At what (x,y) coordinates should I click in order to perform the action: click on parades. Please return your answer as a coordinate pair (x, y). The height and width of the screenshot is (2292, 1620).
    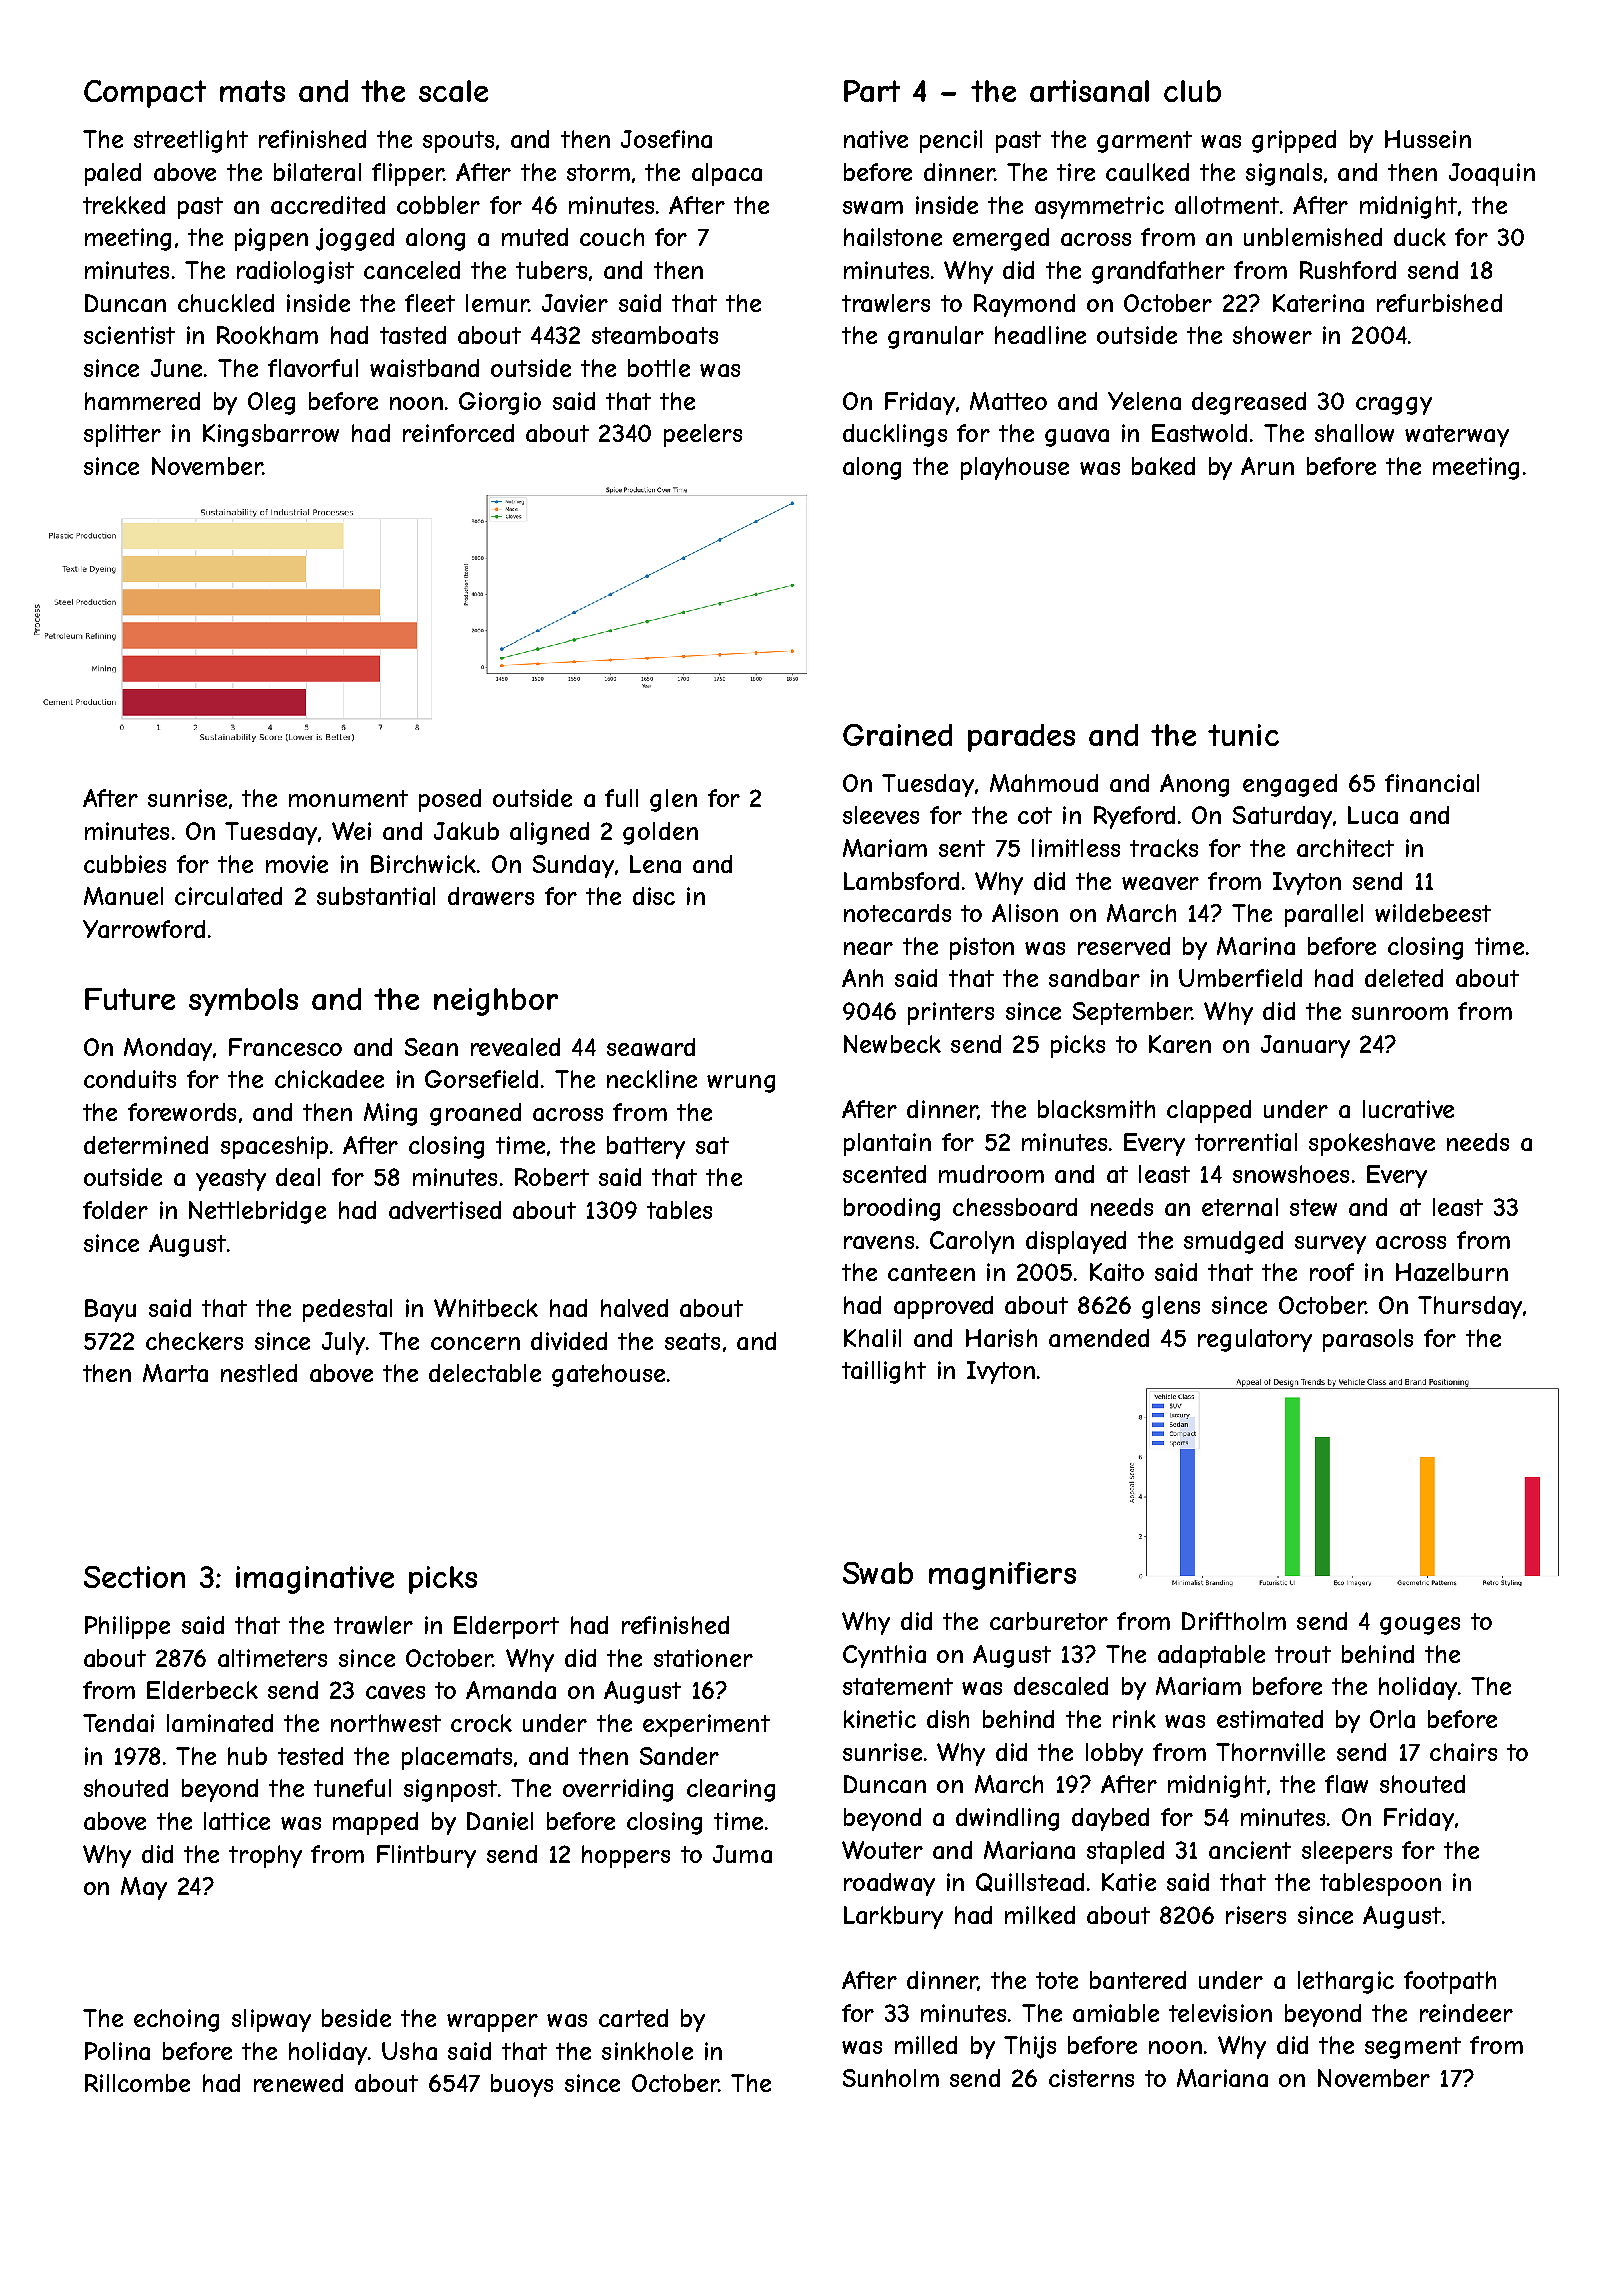
    Looking at the image, I should click on (1021, 738).
